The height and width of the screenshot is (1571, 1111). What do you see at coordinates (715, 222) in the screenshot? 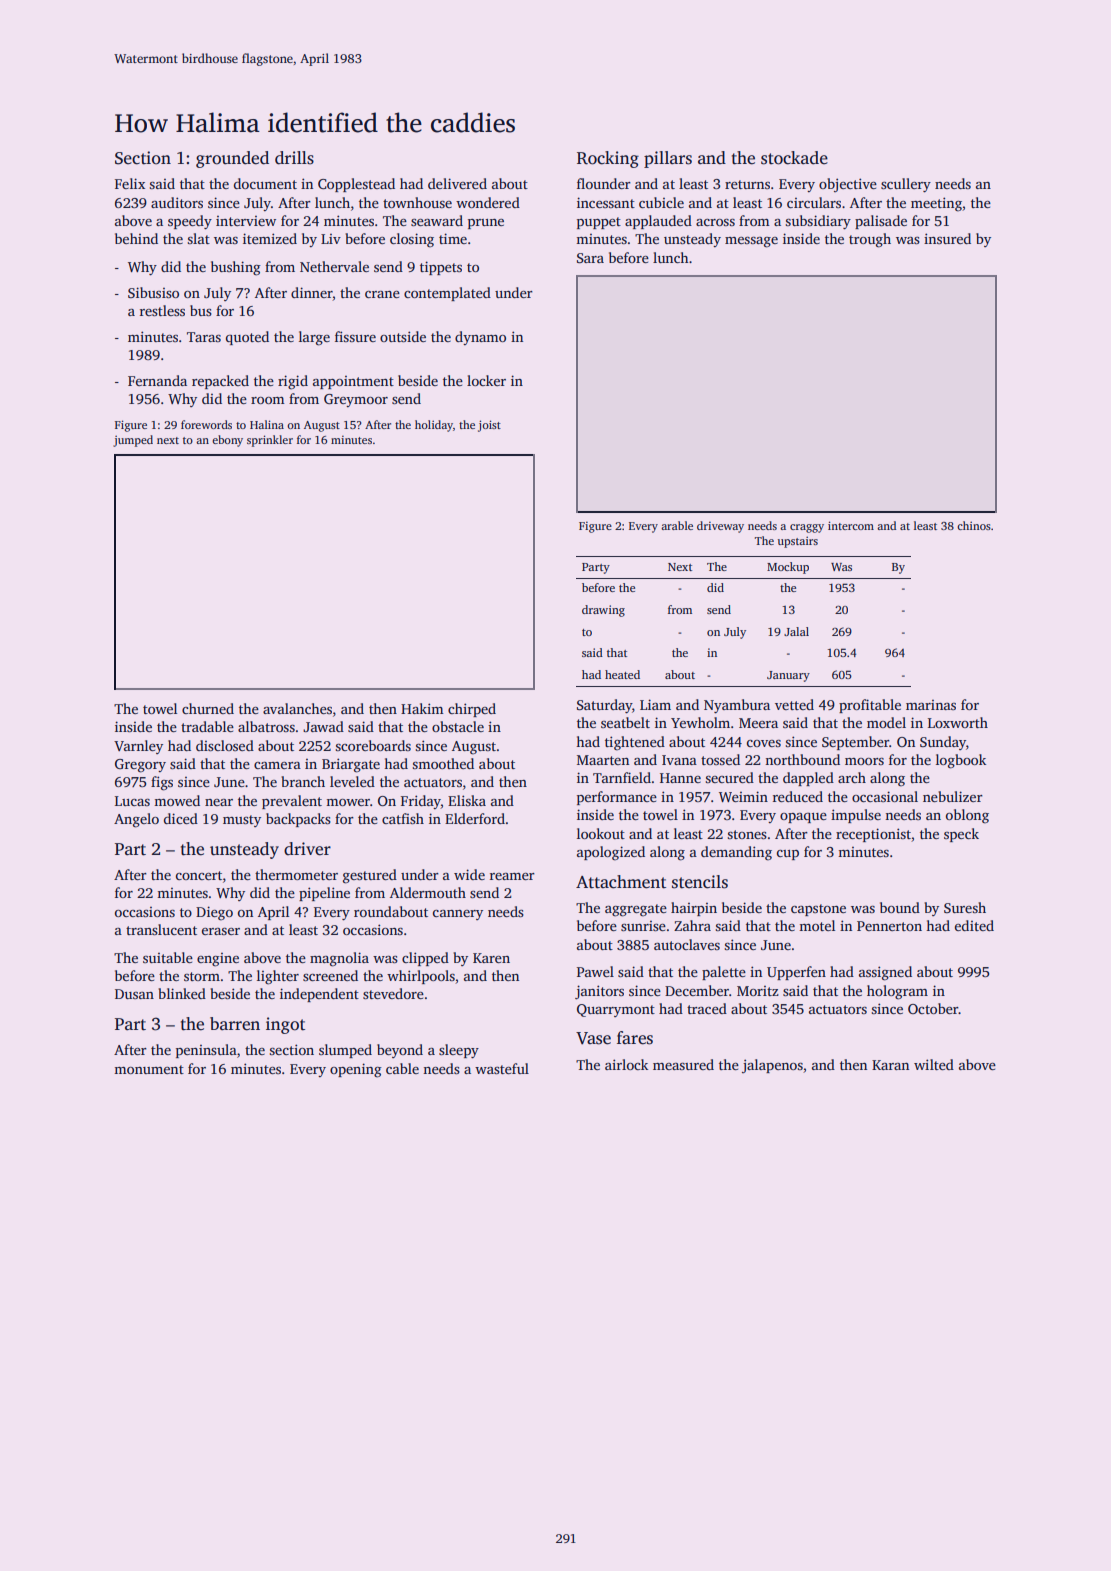
I see `across` at bounding box center [715, 222].
